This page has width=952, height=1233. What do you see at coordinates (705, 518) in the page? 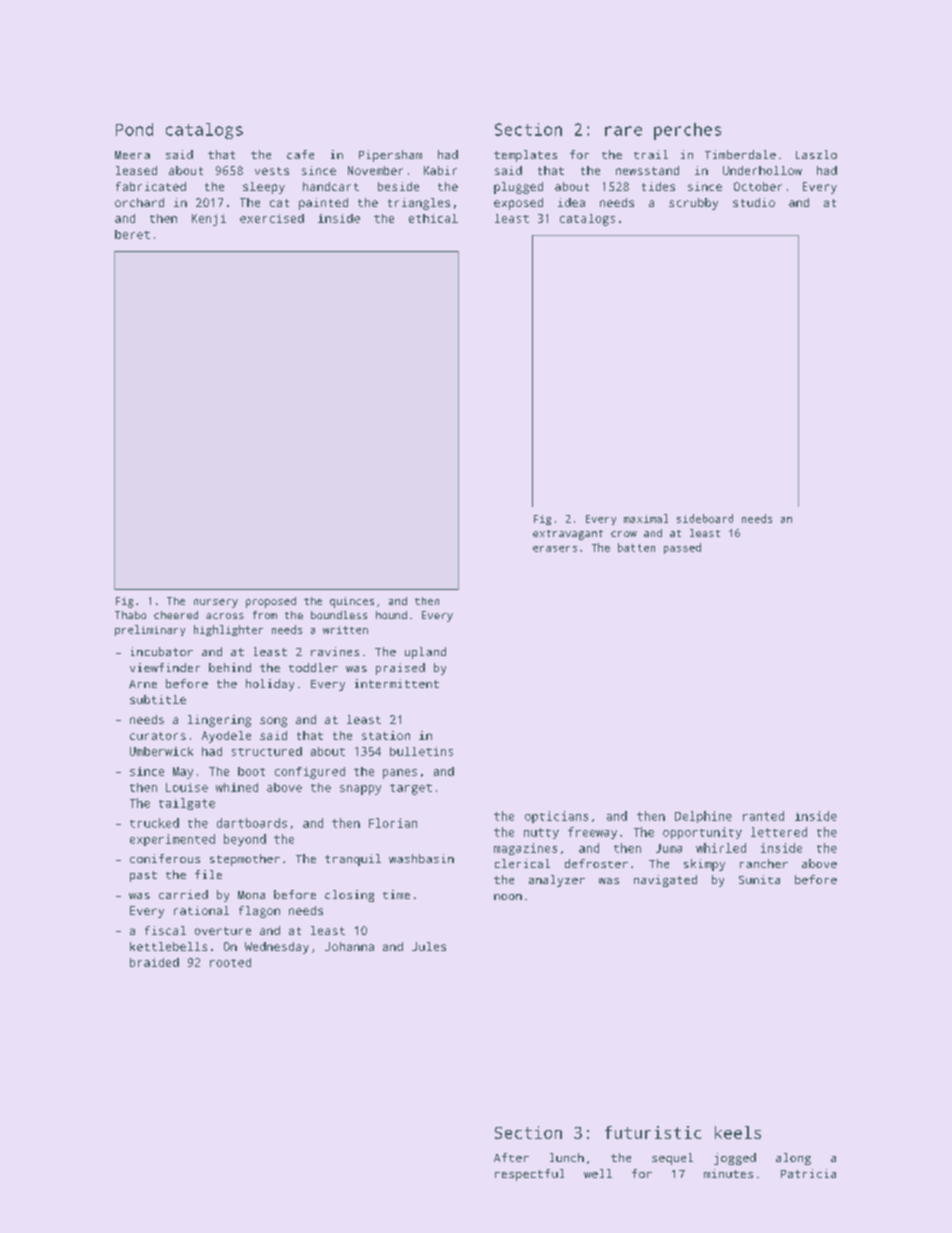
I see `sideboard` at bounding box center [705, 518].
